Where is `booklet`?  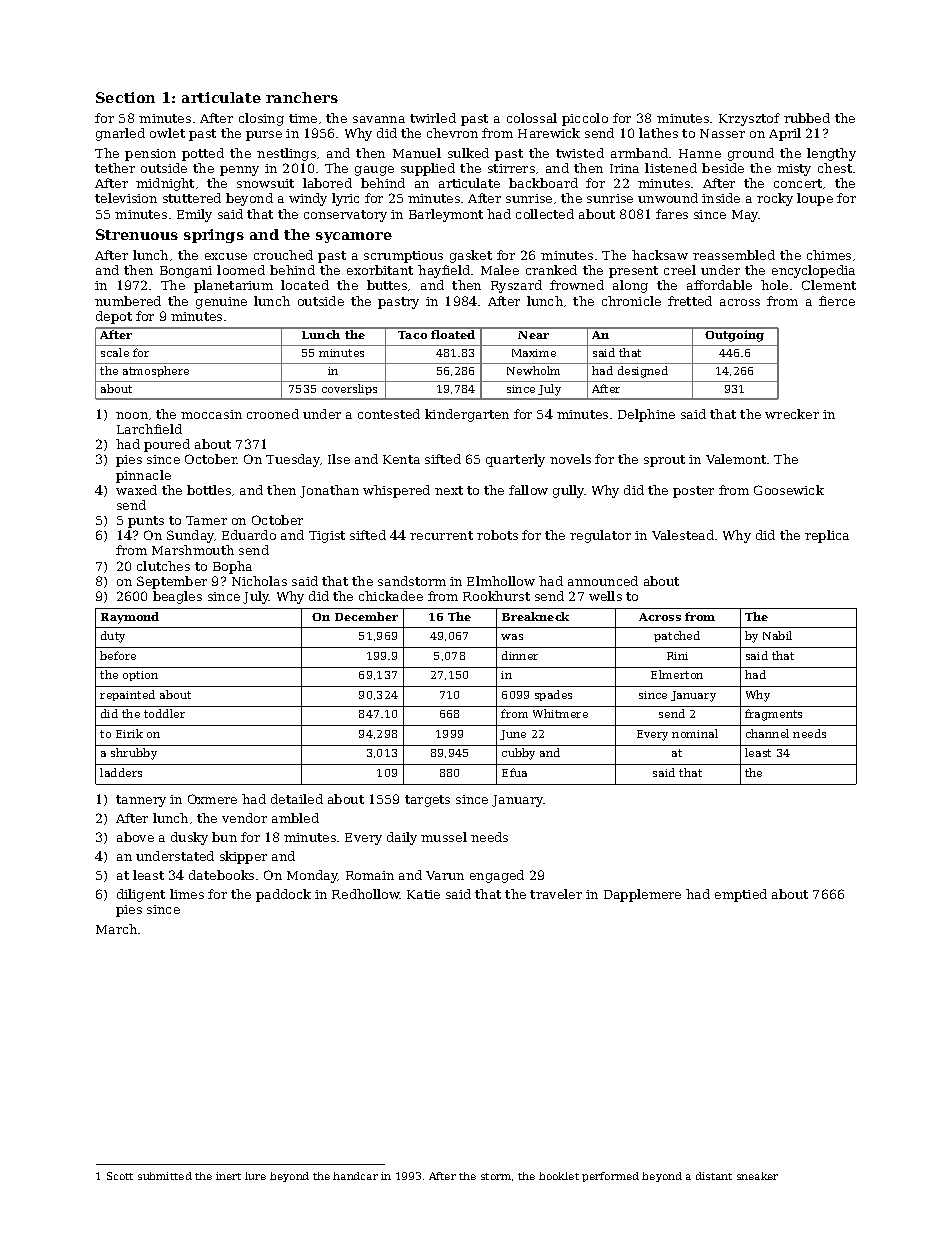 booklet is located at coordinates (559, 1176).
